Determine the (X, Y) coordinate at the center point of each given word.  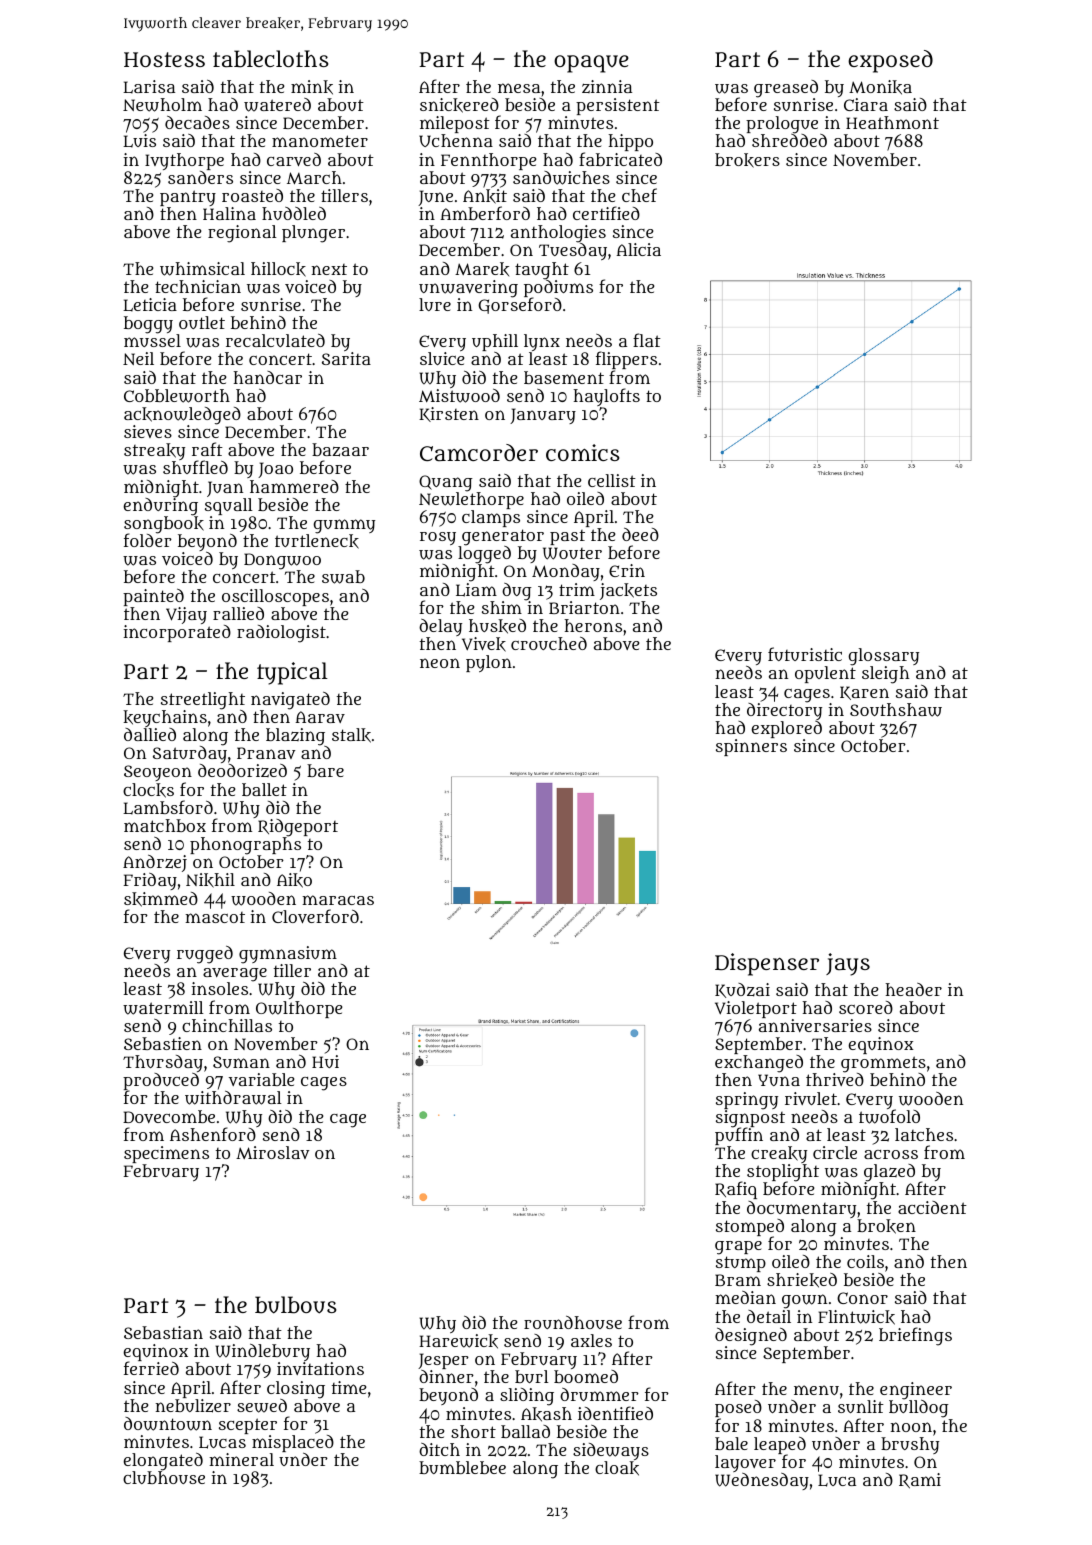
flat (647, 340)
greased (786, 89)
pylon (489, 663)
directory (784, 711)
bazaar (340, 450)
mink (312, 87)
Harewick (458, 1341)
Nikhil (210, 880)
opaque (591, 64)
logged (484, 555)
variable (261, 1079)
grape (738, 1248)
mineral (241, 1459)
